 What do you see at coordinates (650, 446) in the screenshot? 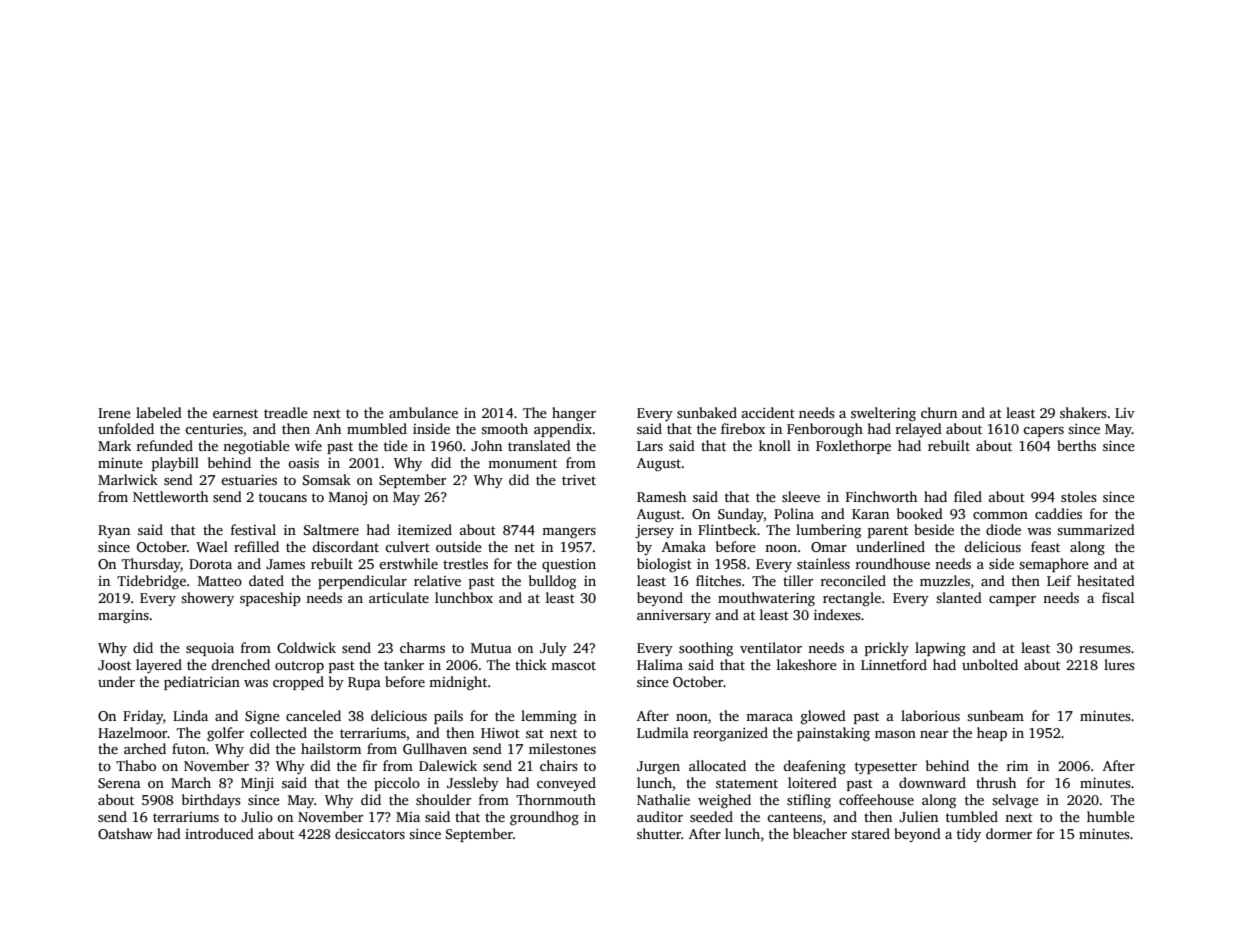
I see `Lars` at bounding box center [650, 446].
